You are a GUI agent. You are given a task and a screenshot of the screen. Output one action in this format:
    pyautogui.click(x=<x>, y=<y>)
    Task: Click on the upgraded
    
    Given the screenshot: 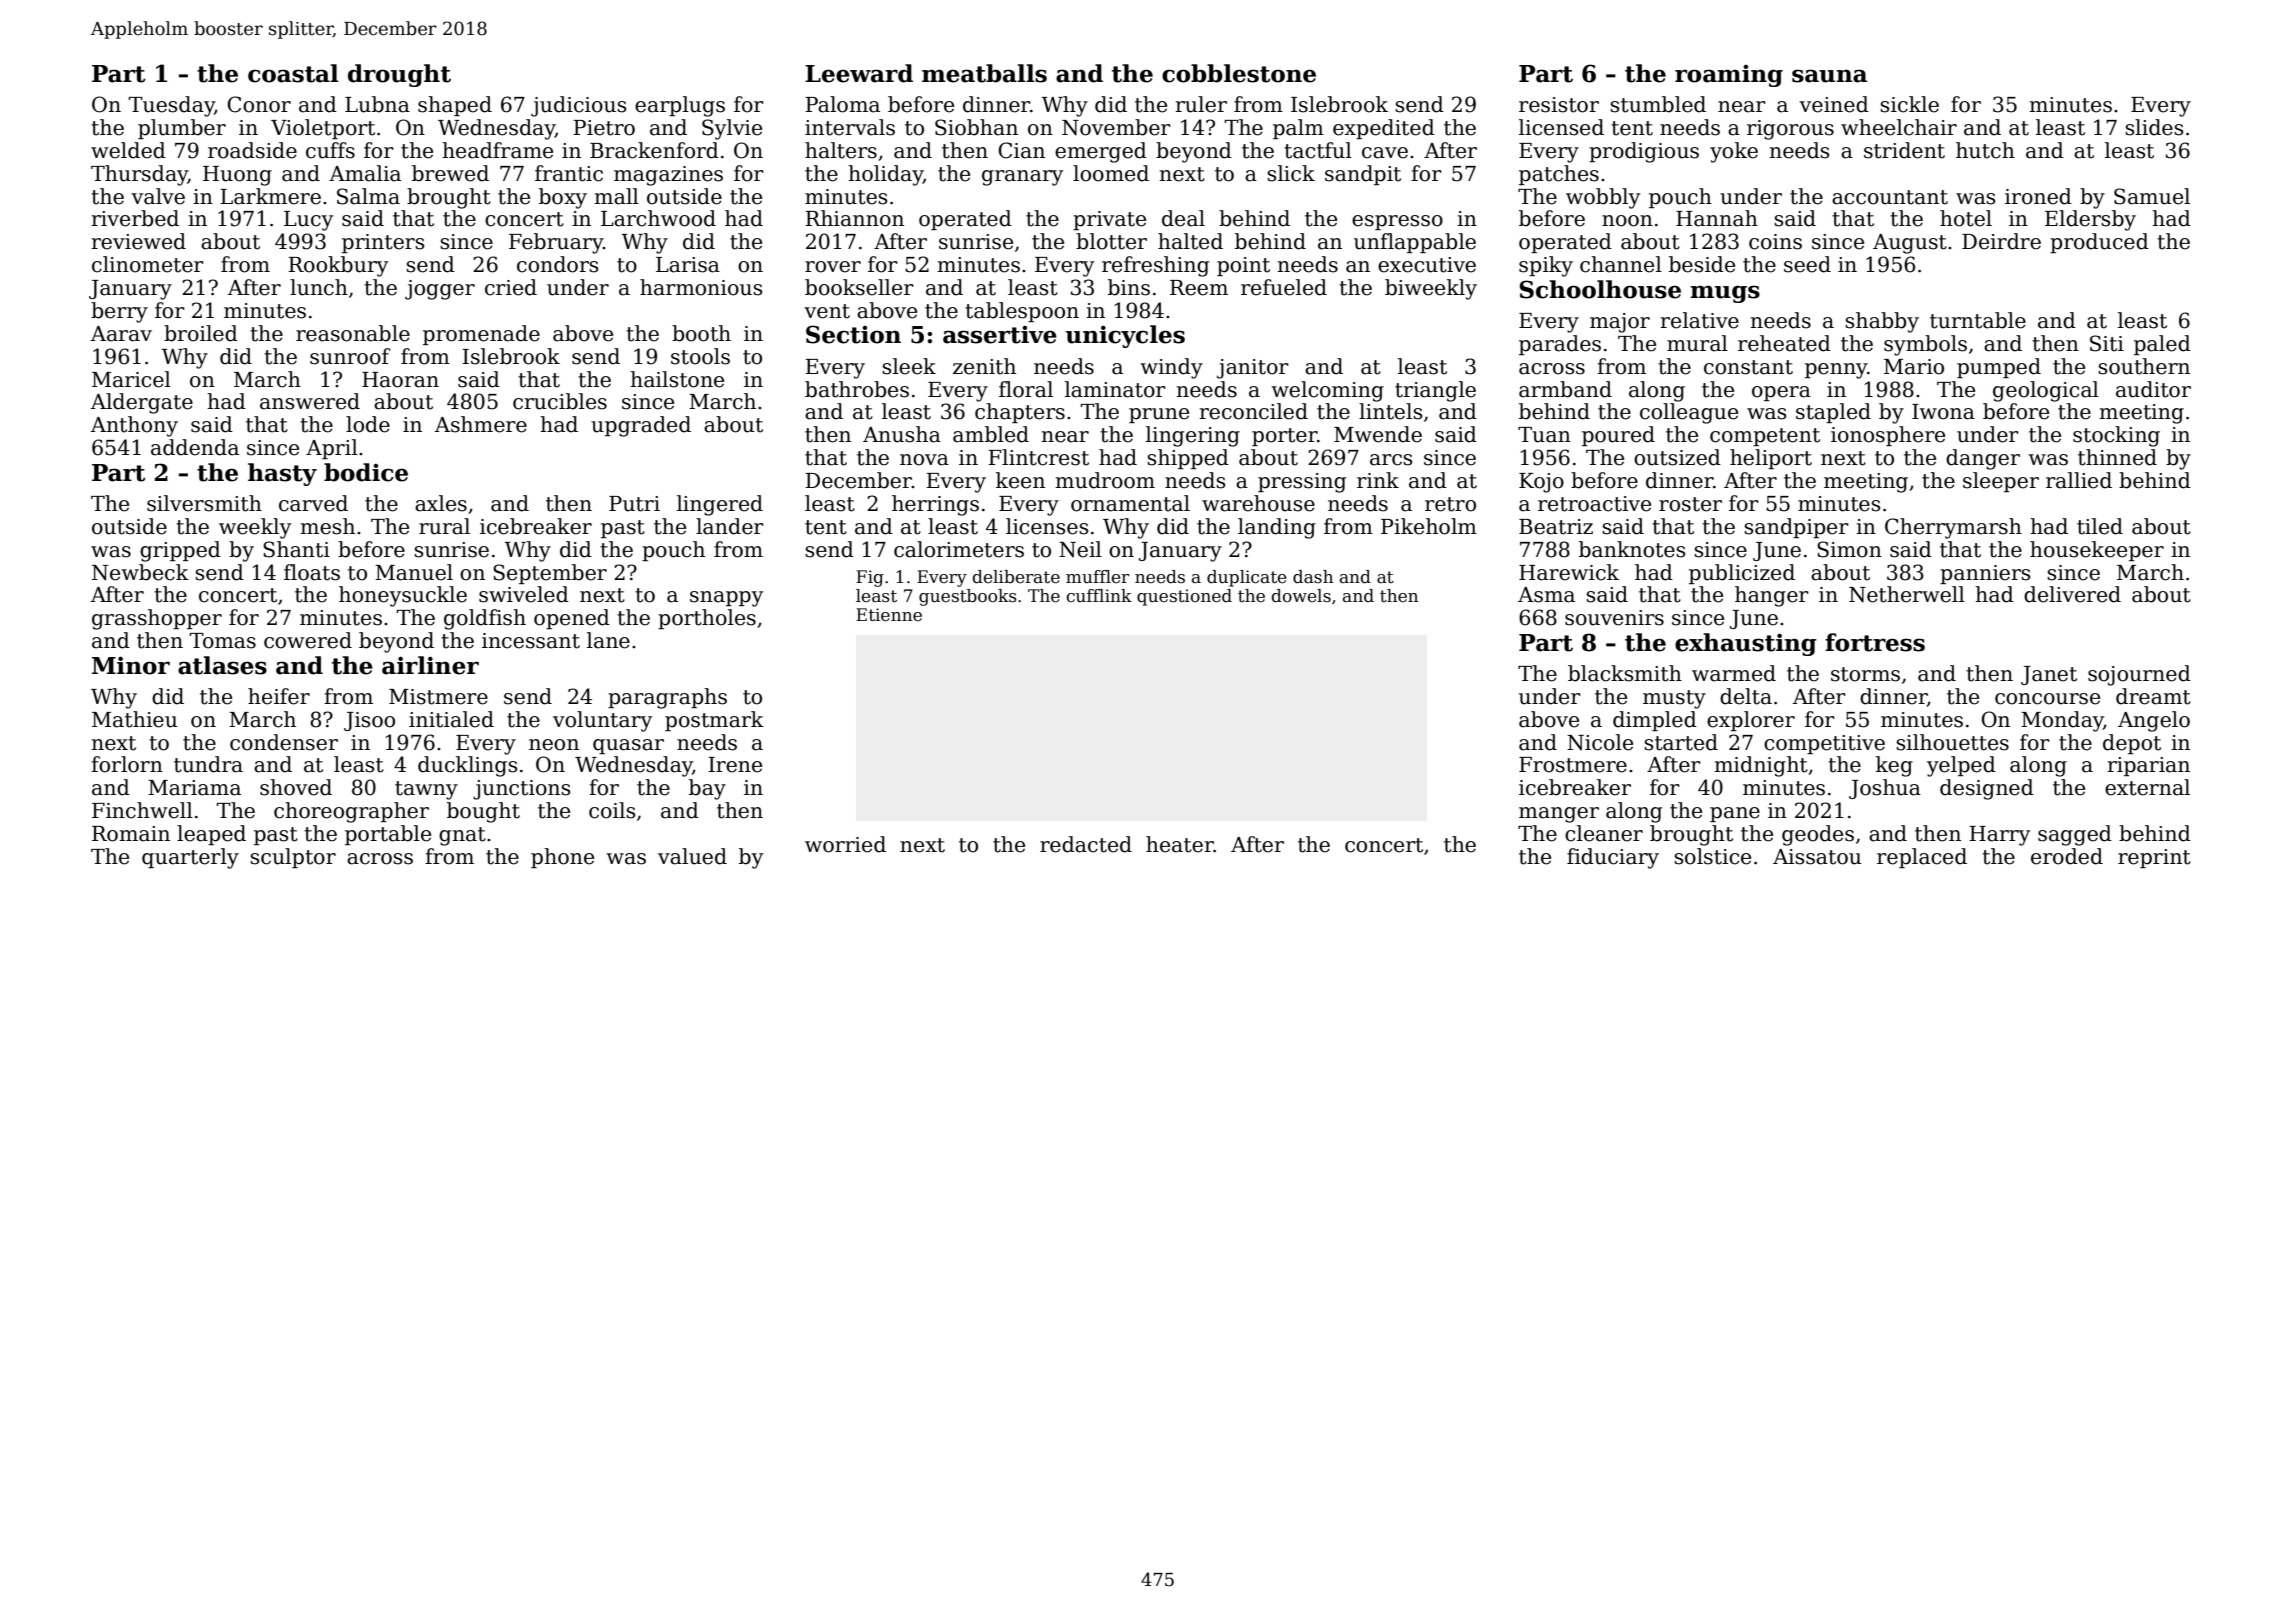 What is the action you would take?
    pyautogui.click(x=641, y=426)
